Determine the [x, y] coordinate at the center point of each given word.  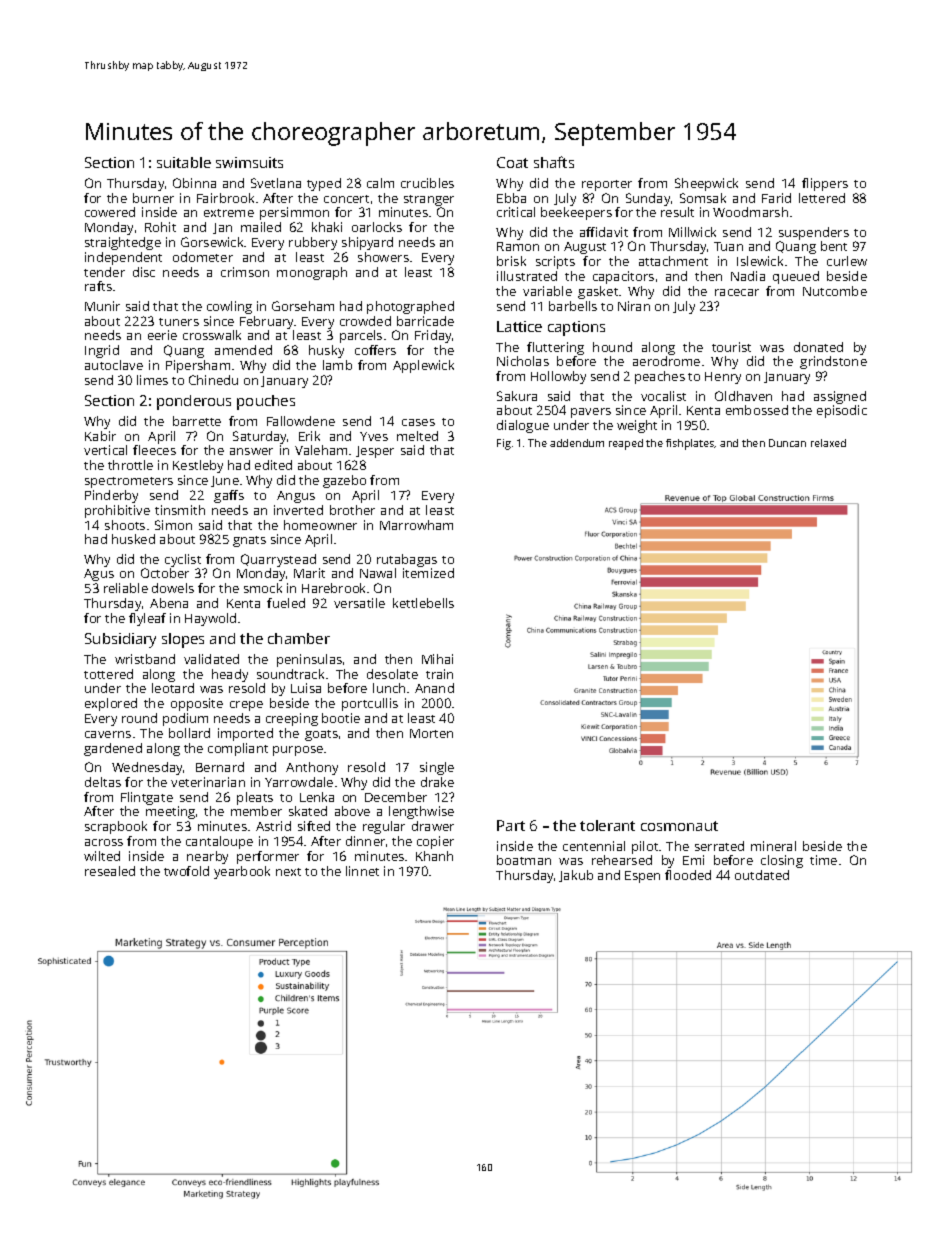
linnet [362, 871]
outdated [762, 875]
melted [417, 436]
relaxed [828, 443]
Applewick [423, 366]
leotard [173, 688]
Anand [434, 688]
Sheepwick [706, 184]
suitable [184, 162]
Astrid [273, 826]
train [439, 674]
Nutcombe [835, 291]
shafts [554, 162]
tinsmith [180, 510]
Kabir [100, 436]
